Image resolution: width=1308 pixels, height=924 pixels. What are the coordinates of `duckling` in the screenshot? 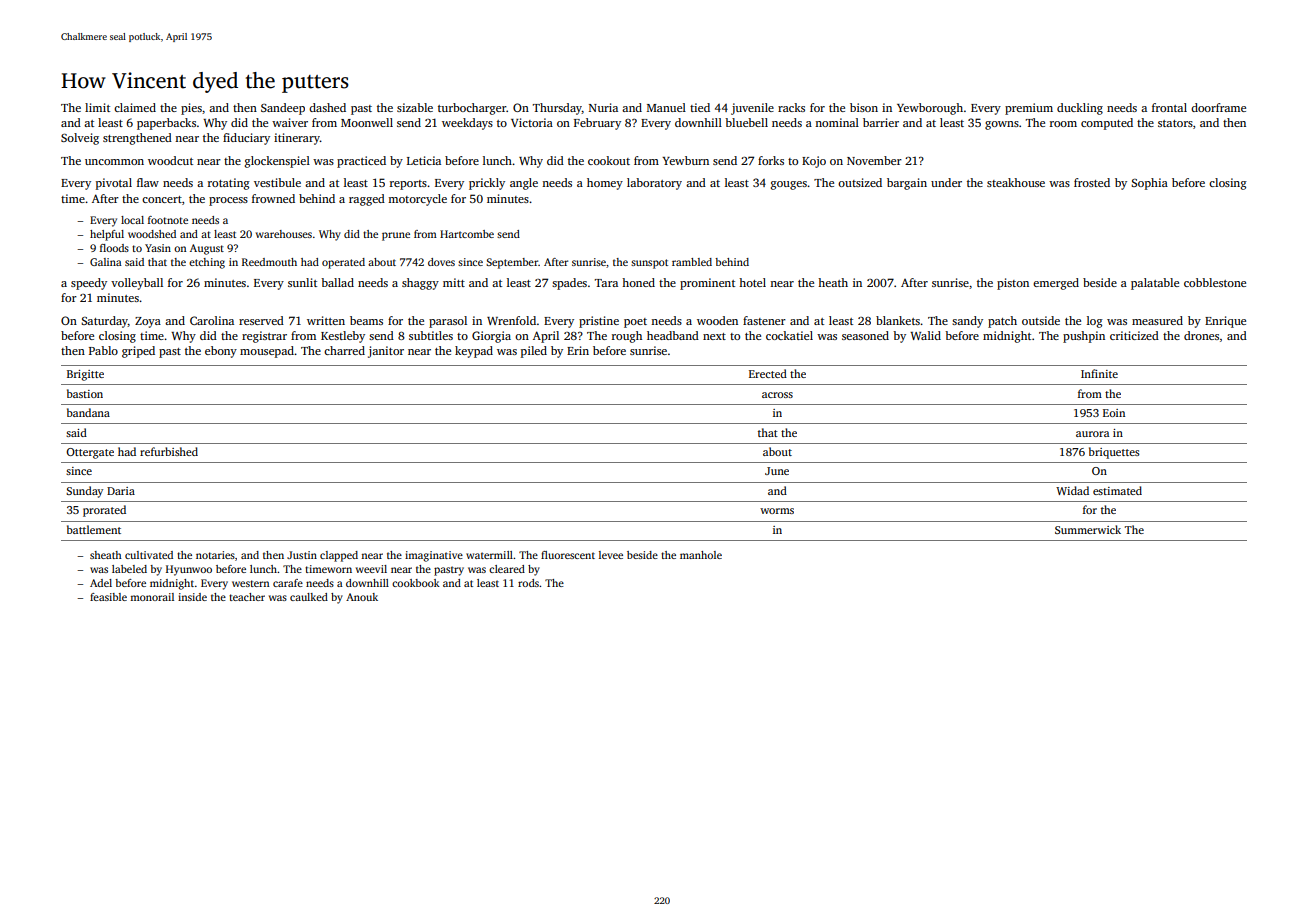 It's located at (1080, 109).
